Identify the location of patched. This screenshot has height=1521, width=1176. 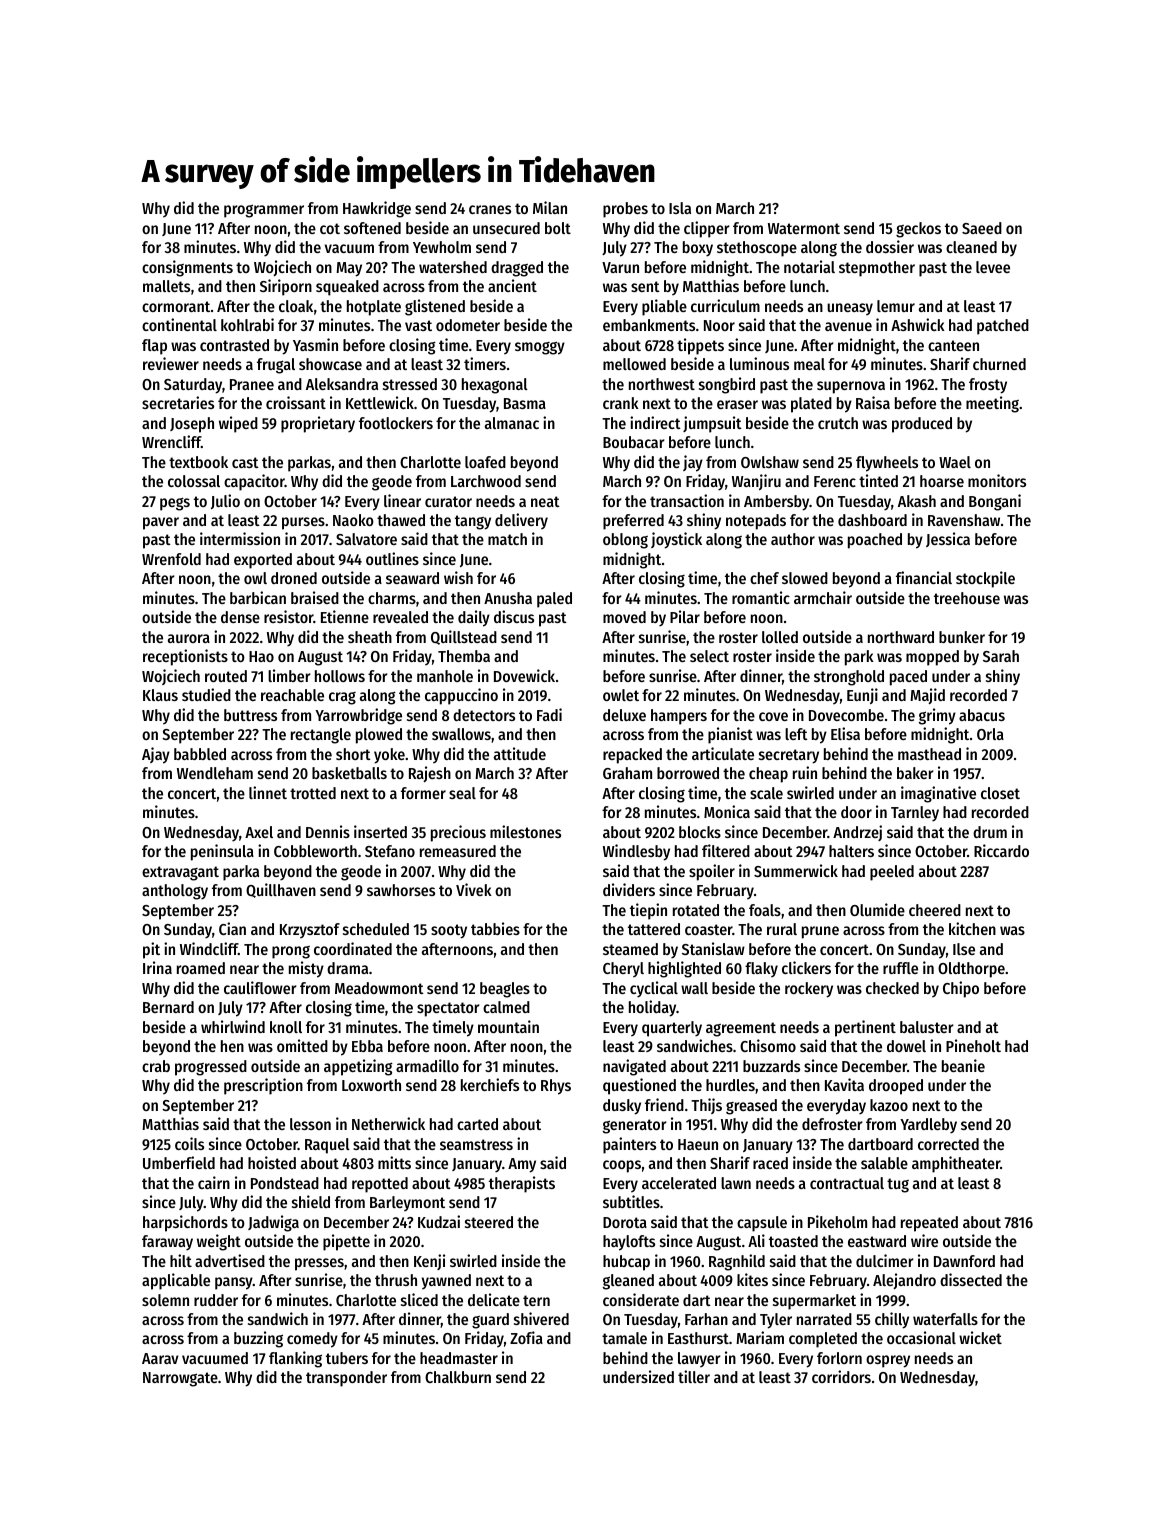
(1003, 327).
